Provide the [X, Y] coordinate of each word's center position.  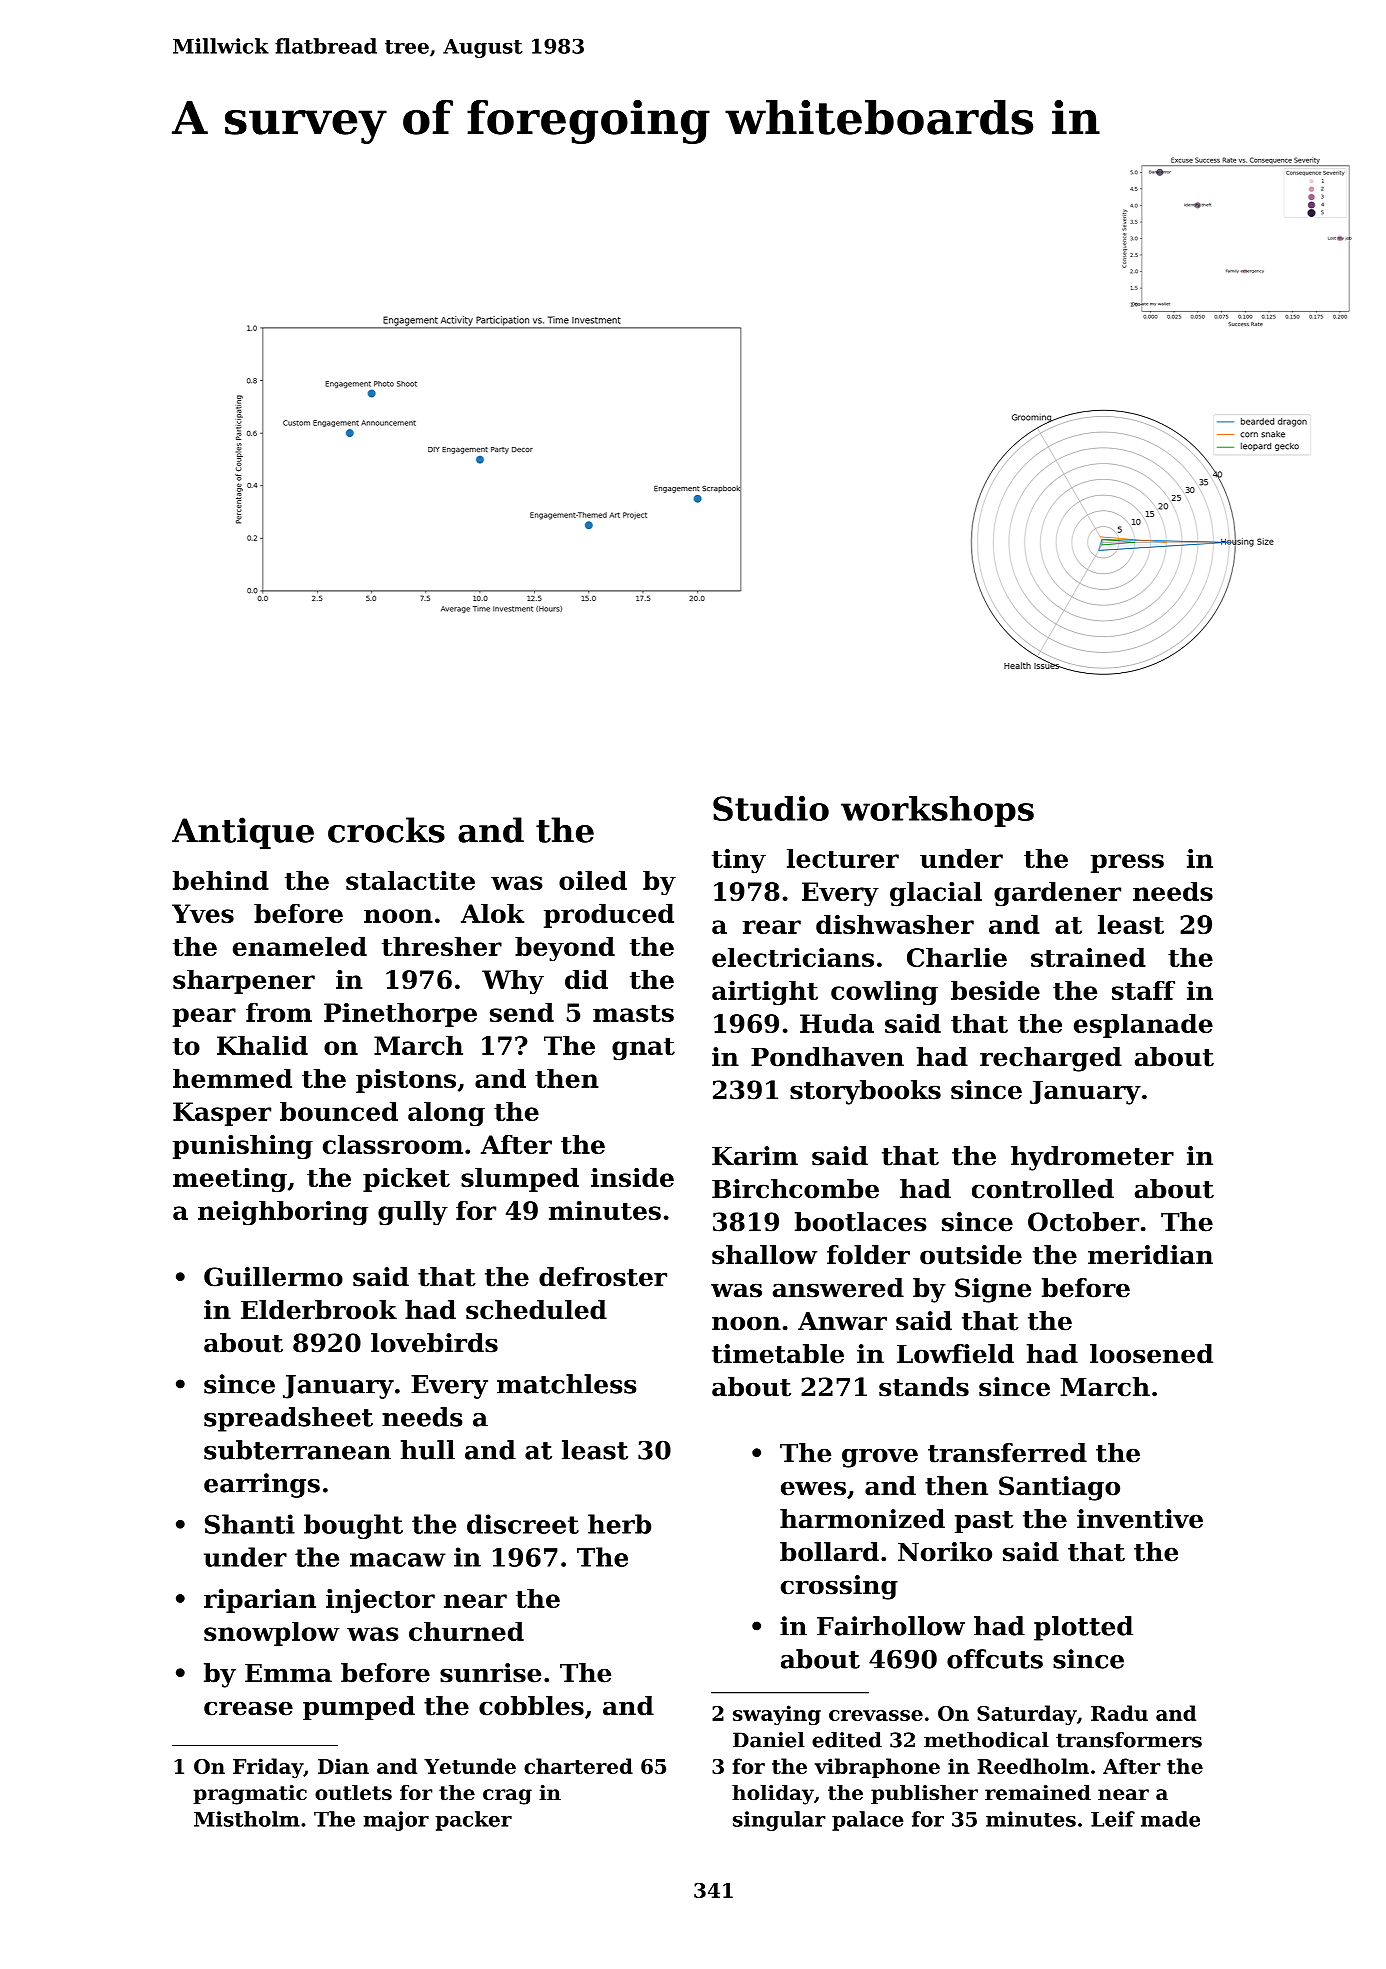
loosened [1151, 1354]
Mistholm [247, 1819]
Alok [492, 913]
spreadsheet [288, 1419]
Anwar [842, 1321]
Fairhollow [891, 1626]
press [1127, 863]
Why [513, 982]
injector [380, 1601]
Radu [1119, 1713]
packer [473, 1821]
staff [1143, 990]
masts [633, 1013]
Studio [771, 808]
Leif [1113, 1819]
